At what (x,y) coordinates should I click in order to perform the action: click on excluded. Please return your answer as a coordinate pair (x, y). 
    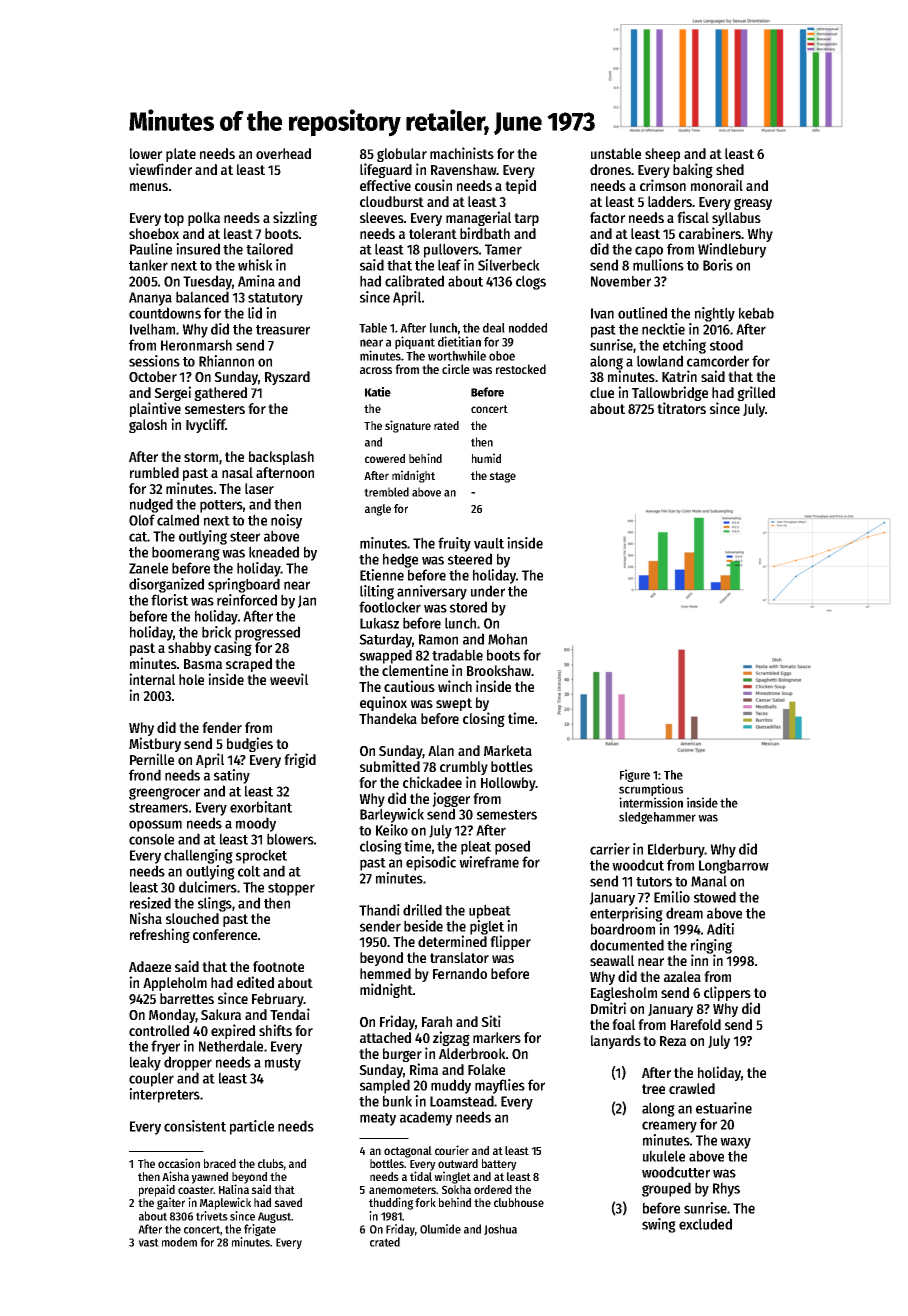
    Looking at the image, I should click on (705, 1224).
